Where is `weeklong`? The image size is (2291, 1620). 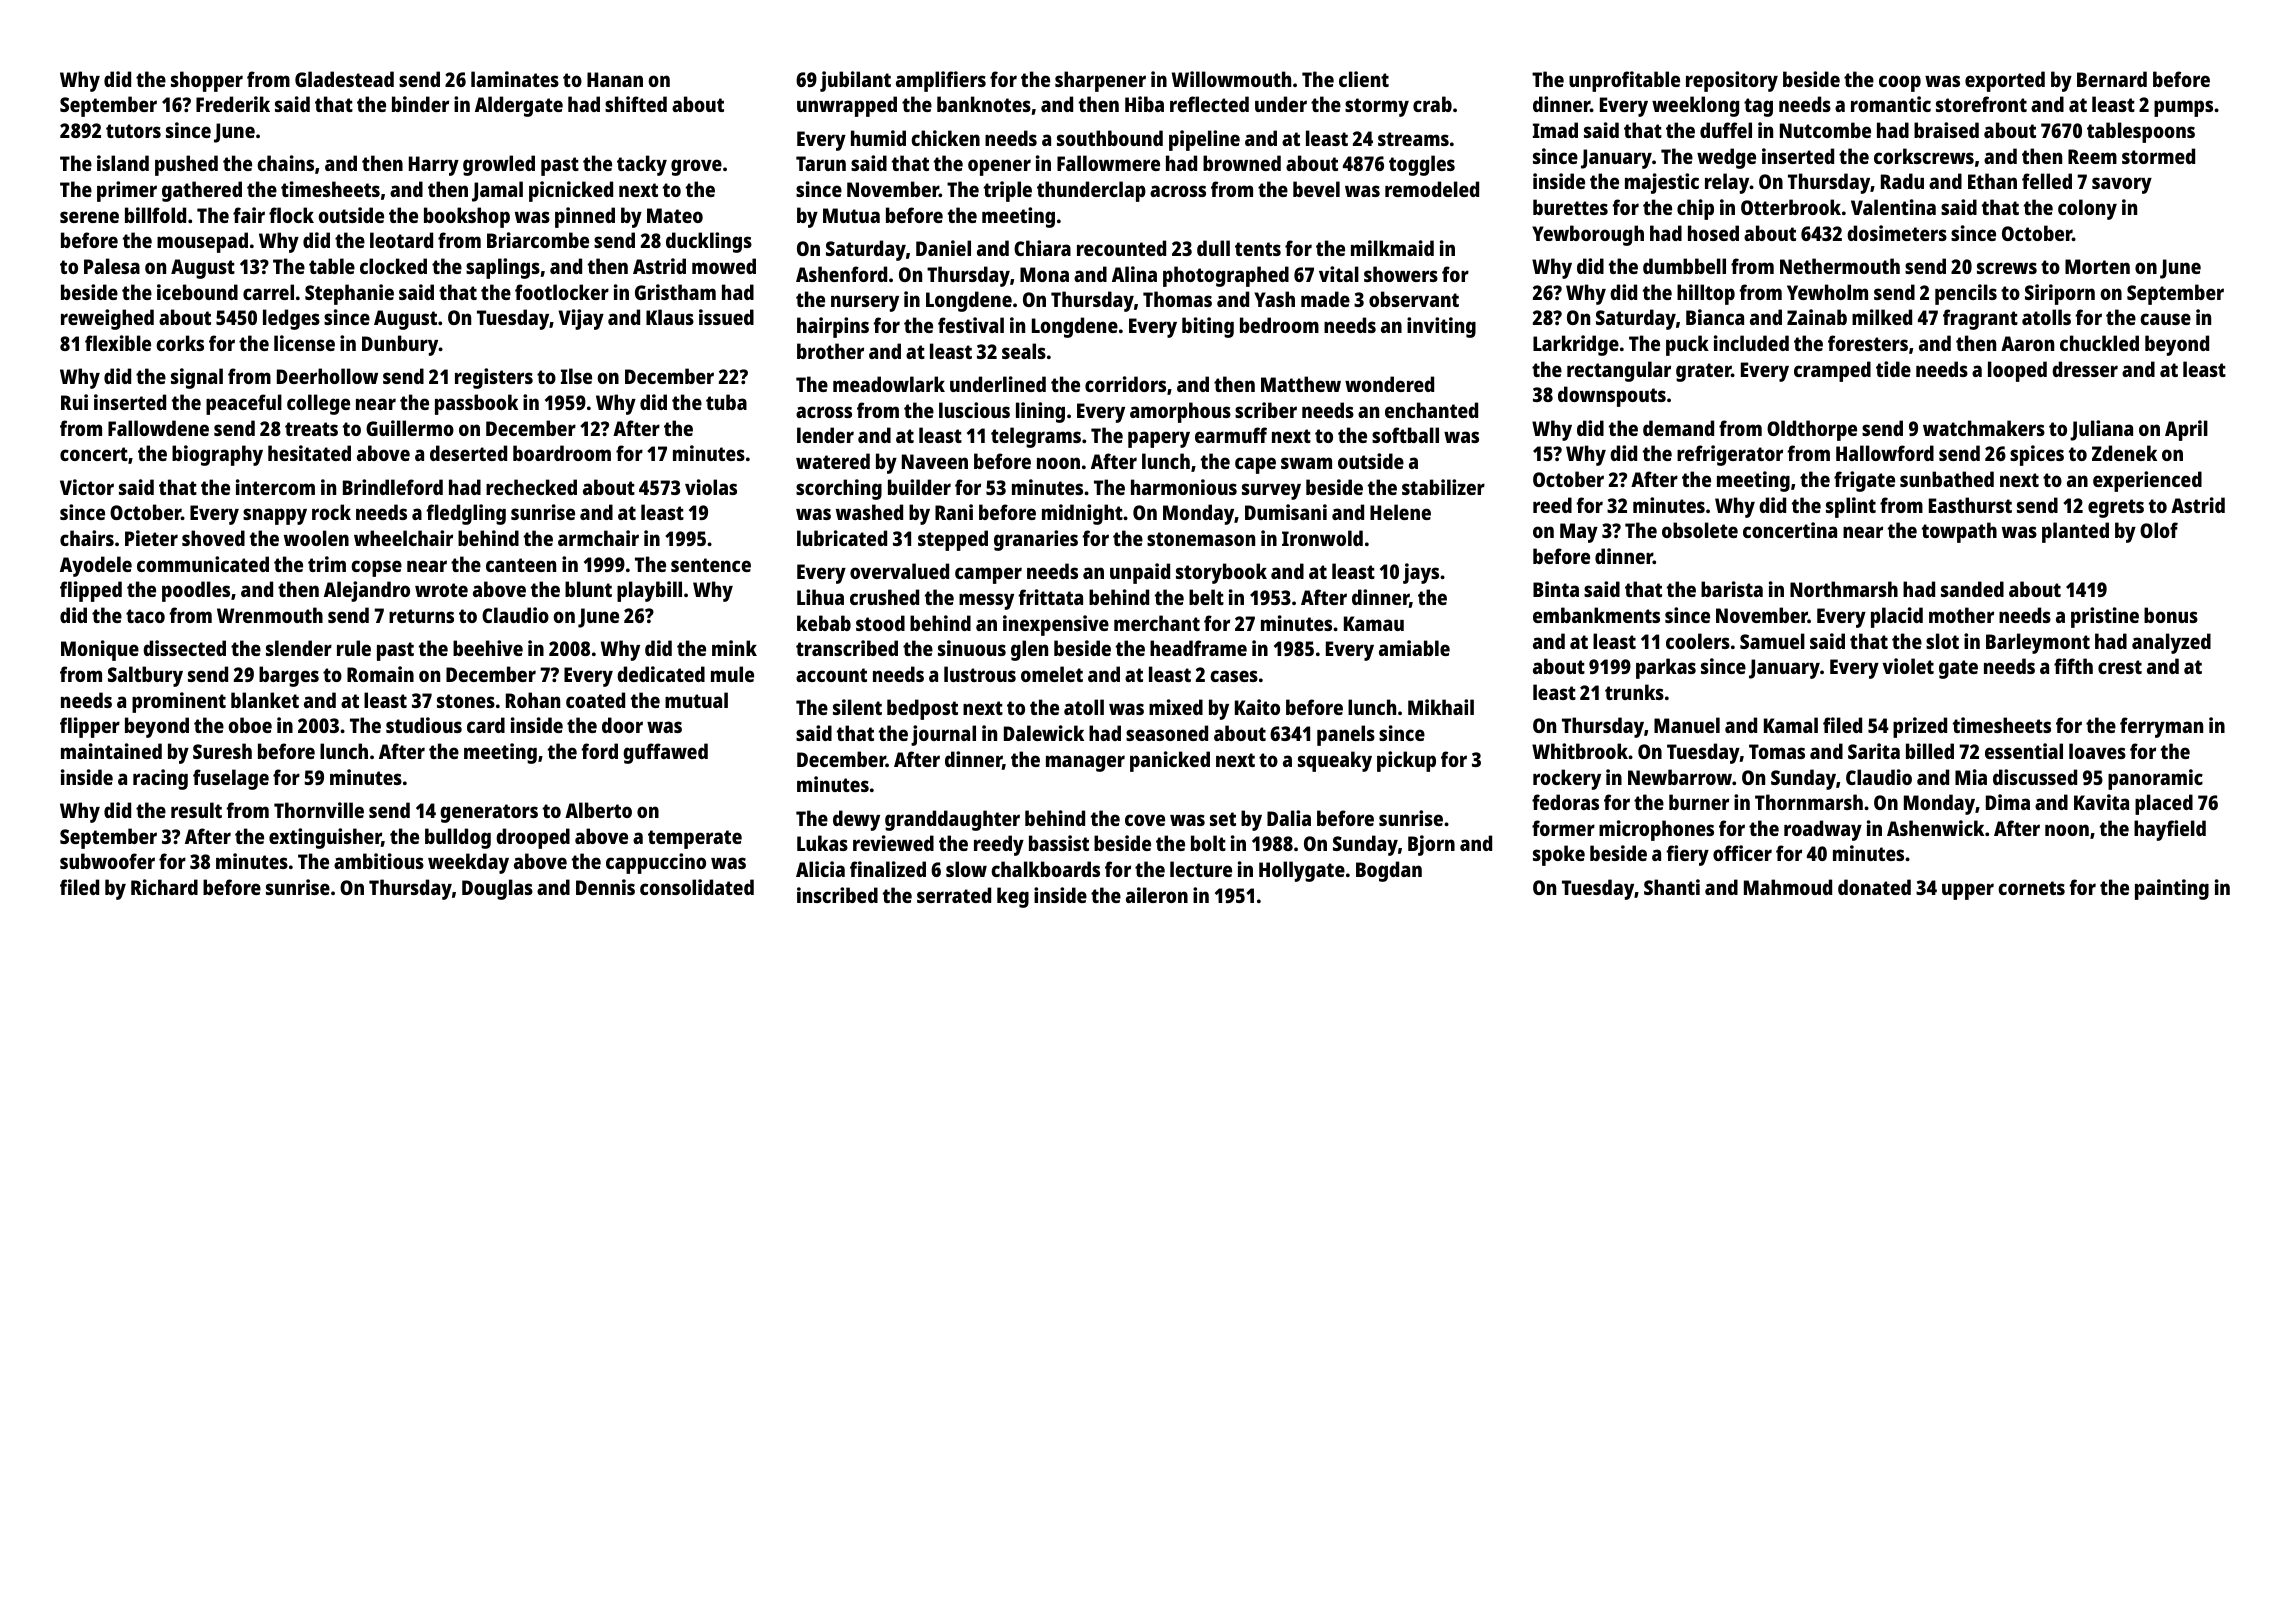 weeklong is located at coordinates (1695, 106).
